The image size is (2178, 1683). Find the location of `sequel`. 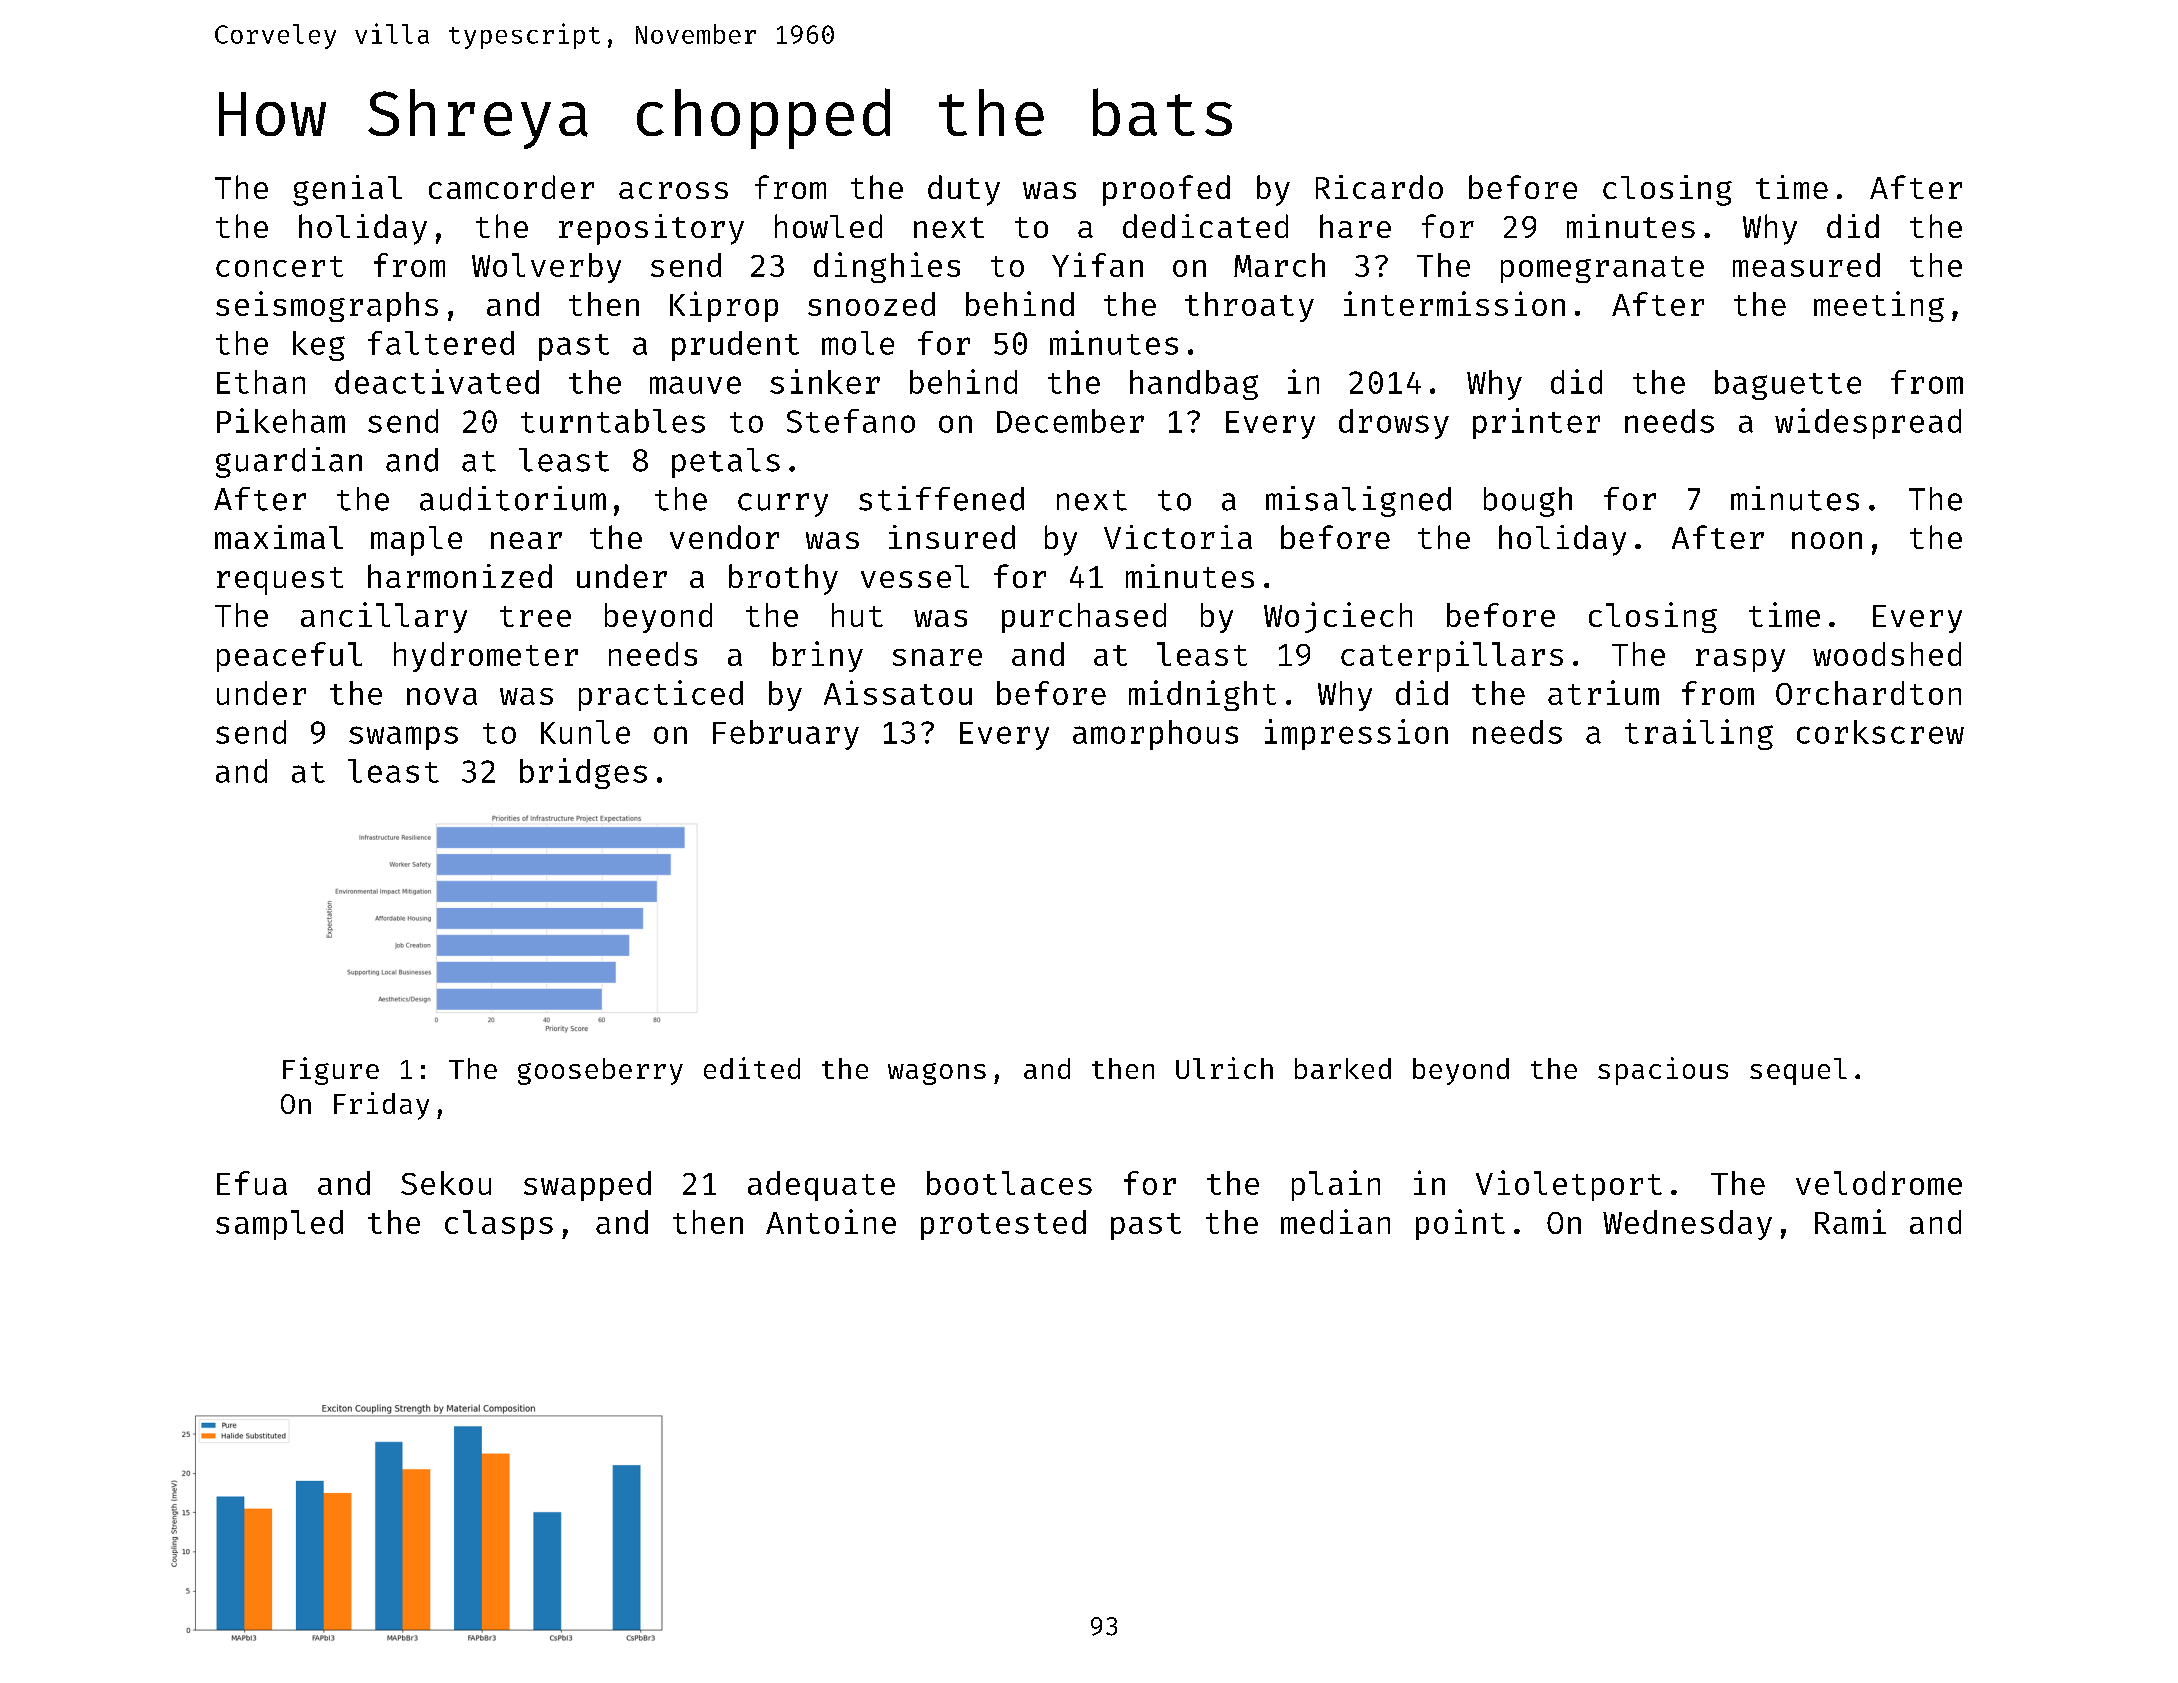

sequel is located at coordinates (1798, 1071).
